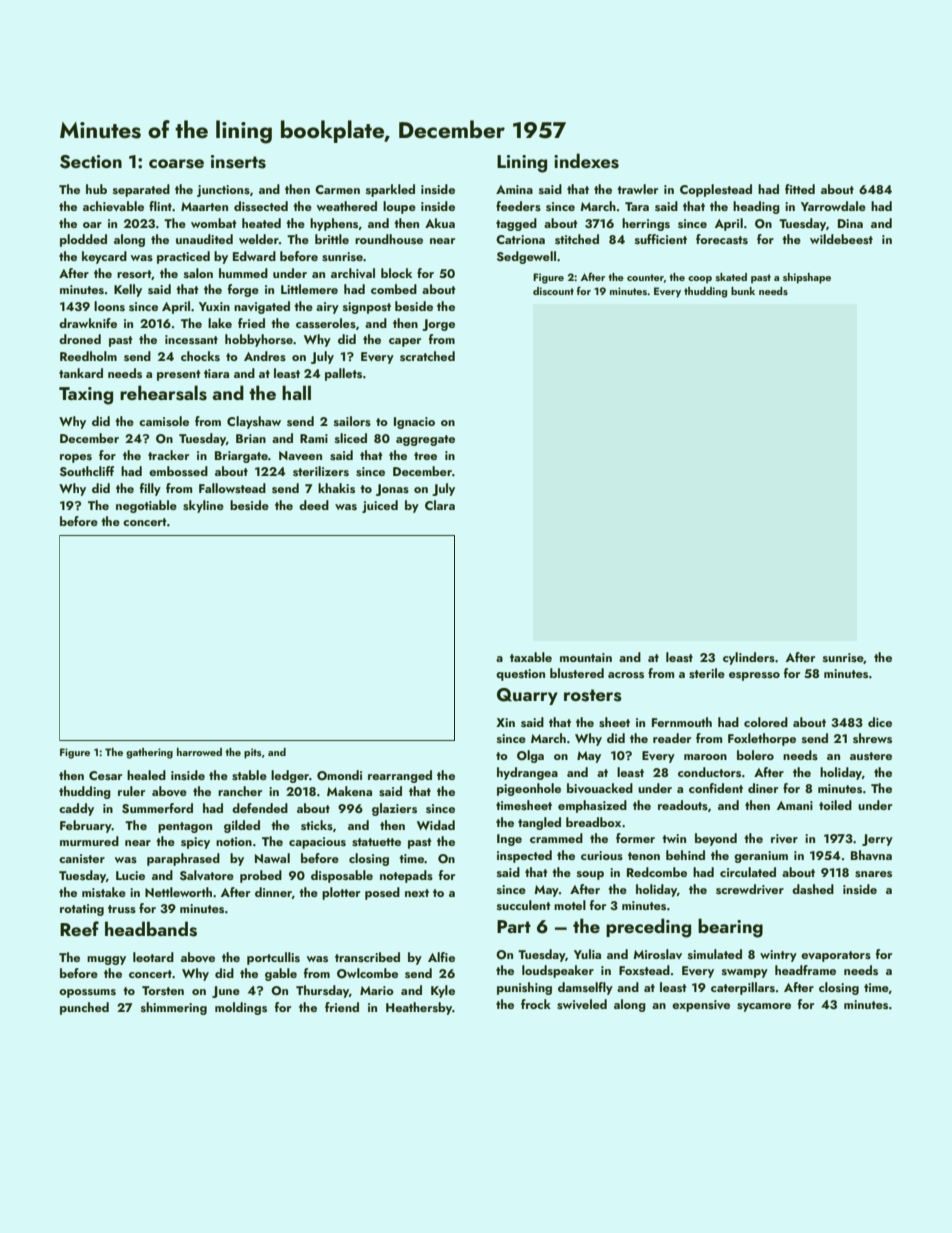  I want to click on moldings, so click(241, 1008).
